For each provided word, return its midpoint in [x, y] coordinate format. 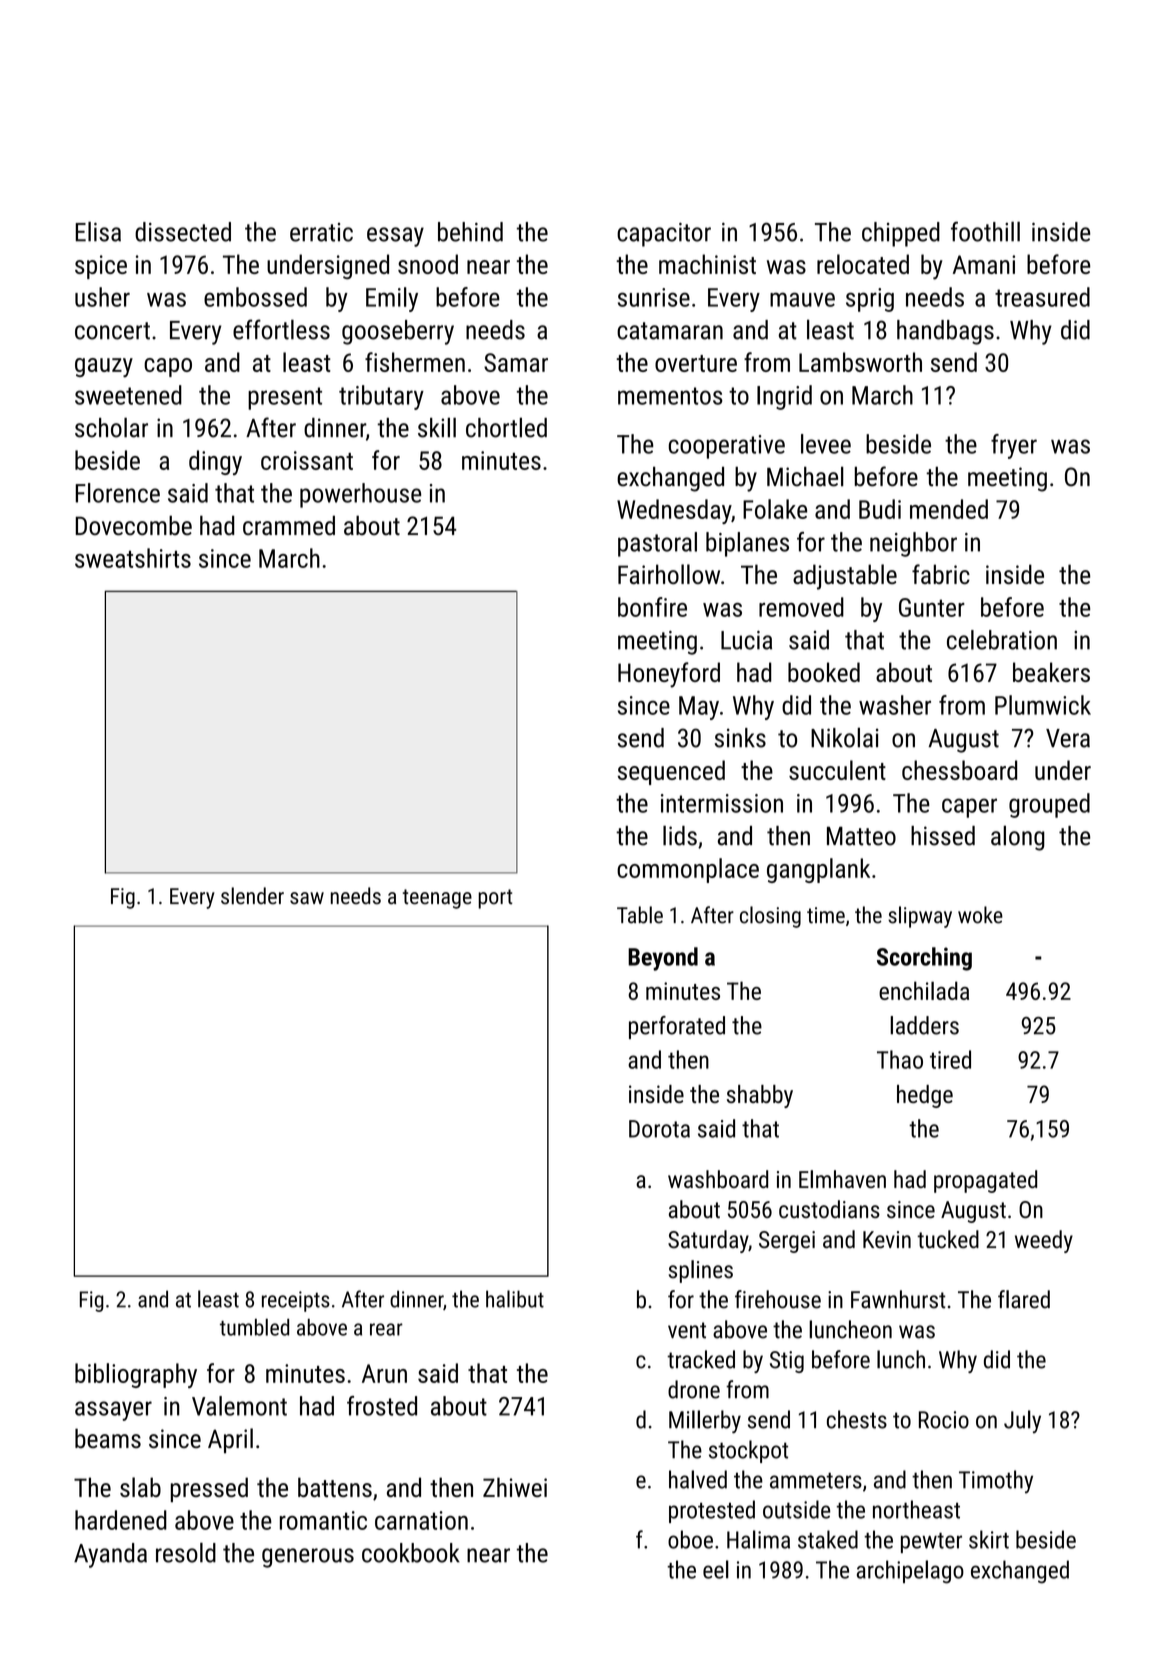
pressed [209, 1489]
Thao [900, 1059]
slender [252, 896]
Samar [516, 362]
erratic [321, 232]
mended [949, 509]
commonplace [688, 870]
